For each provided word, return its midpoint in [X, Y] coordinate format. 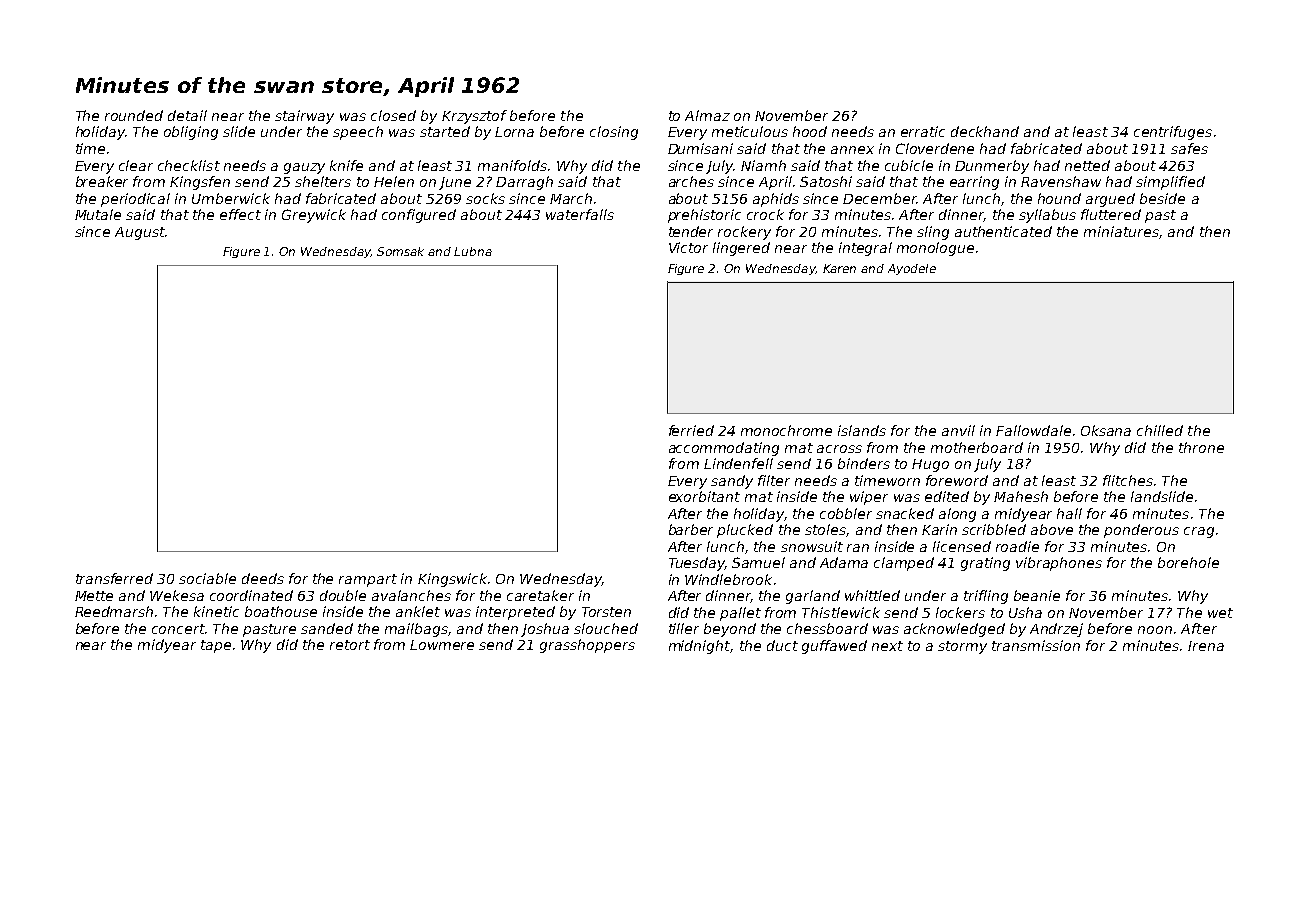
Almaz [707, 115]
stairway [304, 117]
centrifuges [1173, 133]
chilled [1160, 430]
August [140, 233]
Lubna [473, 251]
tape [216, 646]
